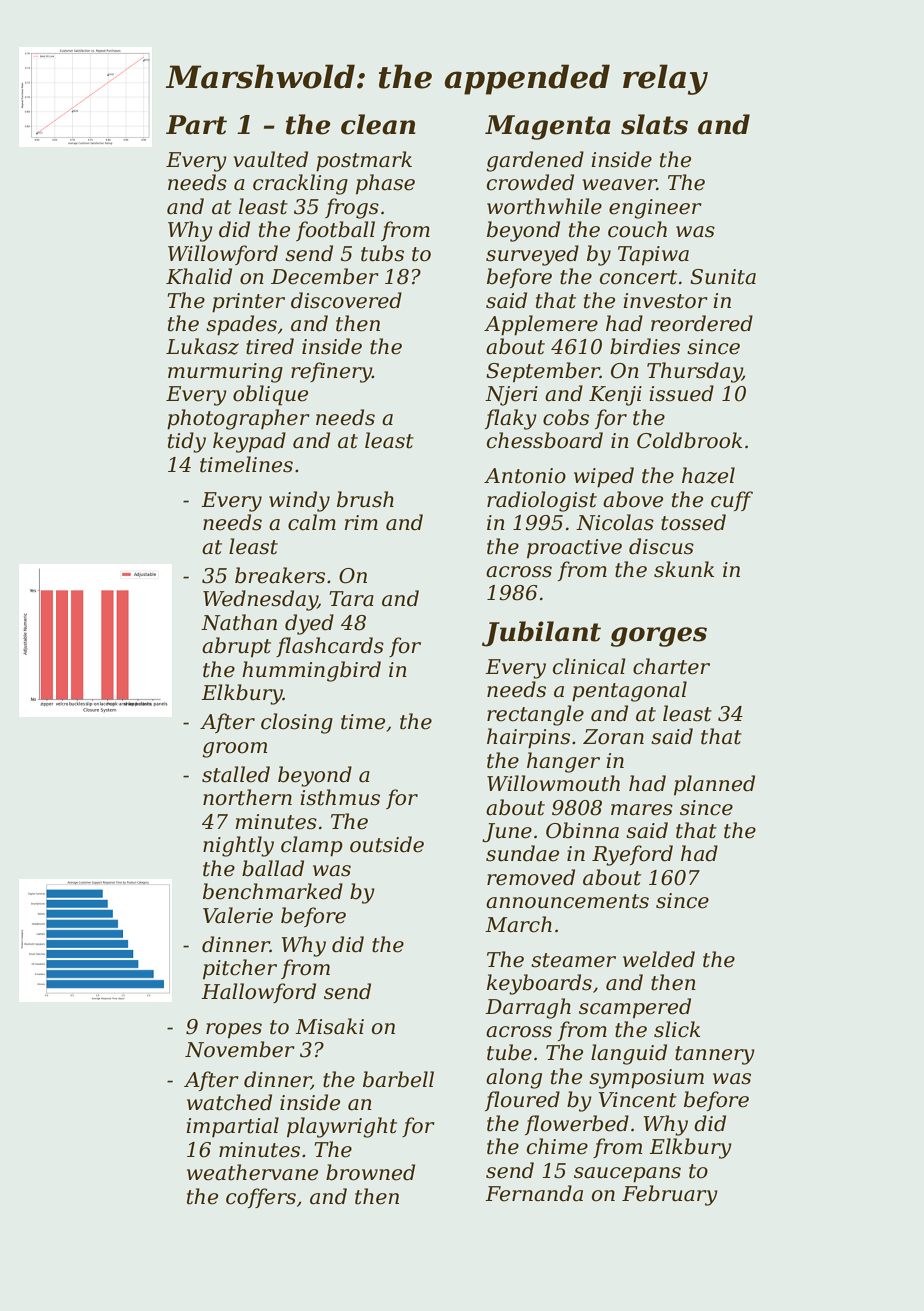 This document has width=924, height=1311. I want to click on brush, so click(365, 499).
